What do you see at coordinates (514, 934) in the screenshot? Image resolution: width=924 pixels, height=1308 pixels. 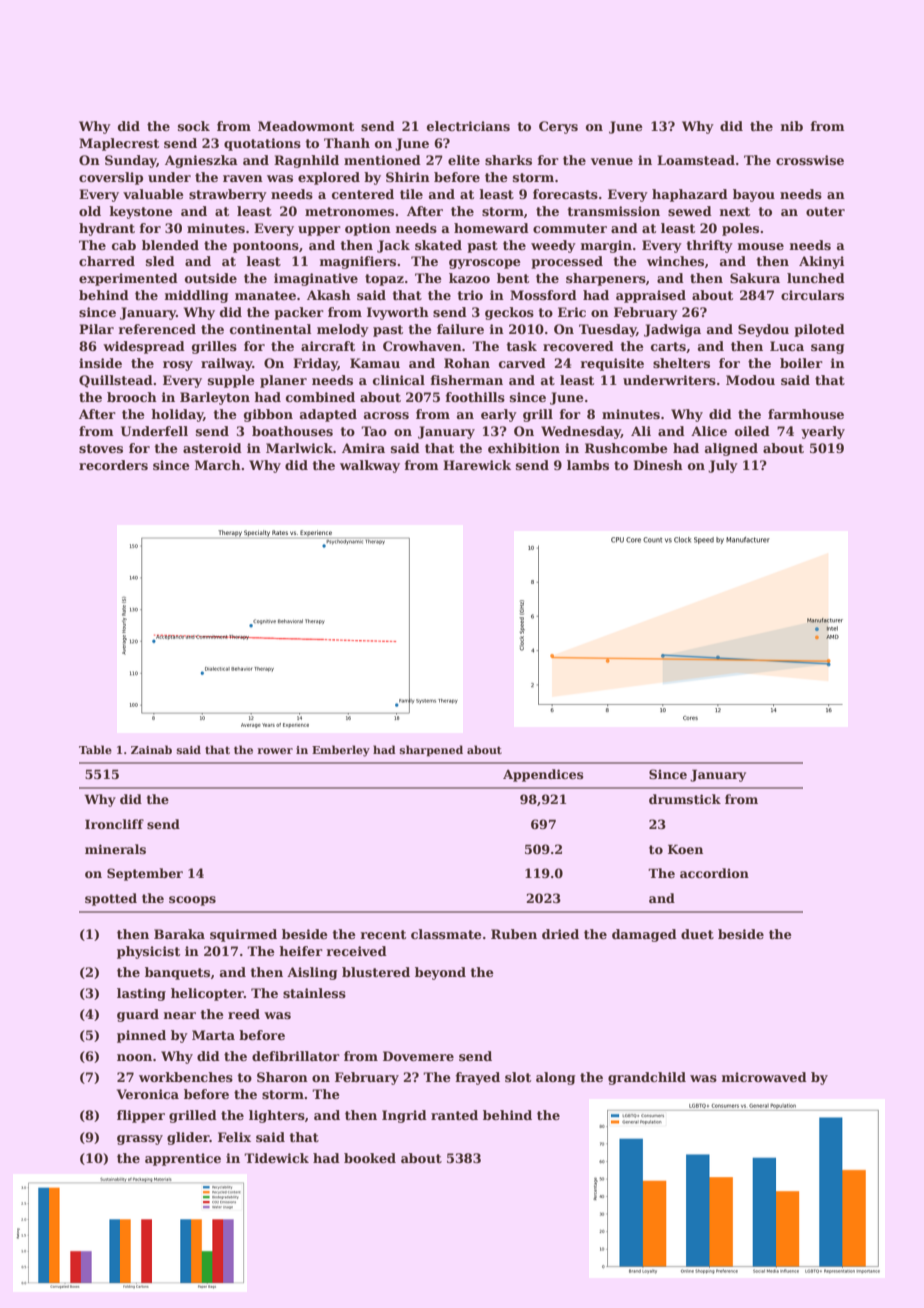 I see `Ruben` at bounding box center [514, 934].
